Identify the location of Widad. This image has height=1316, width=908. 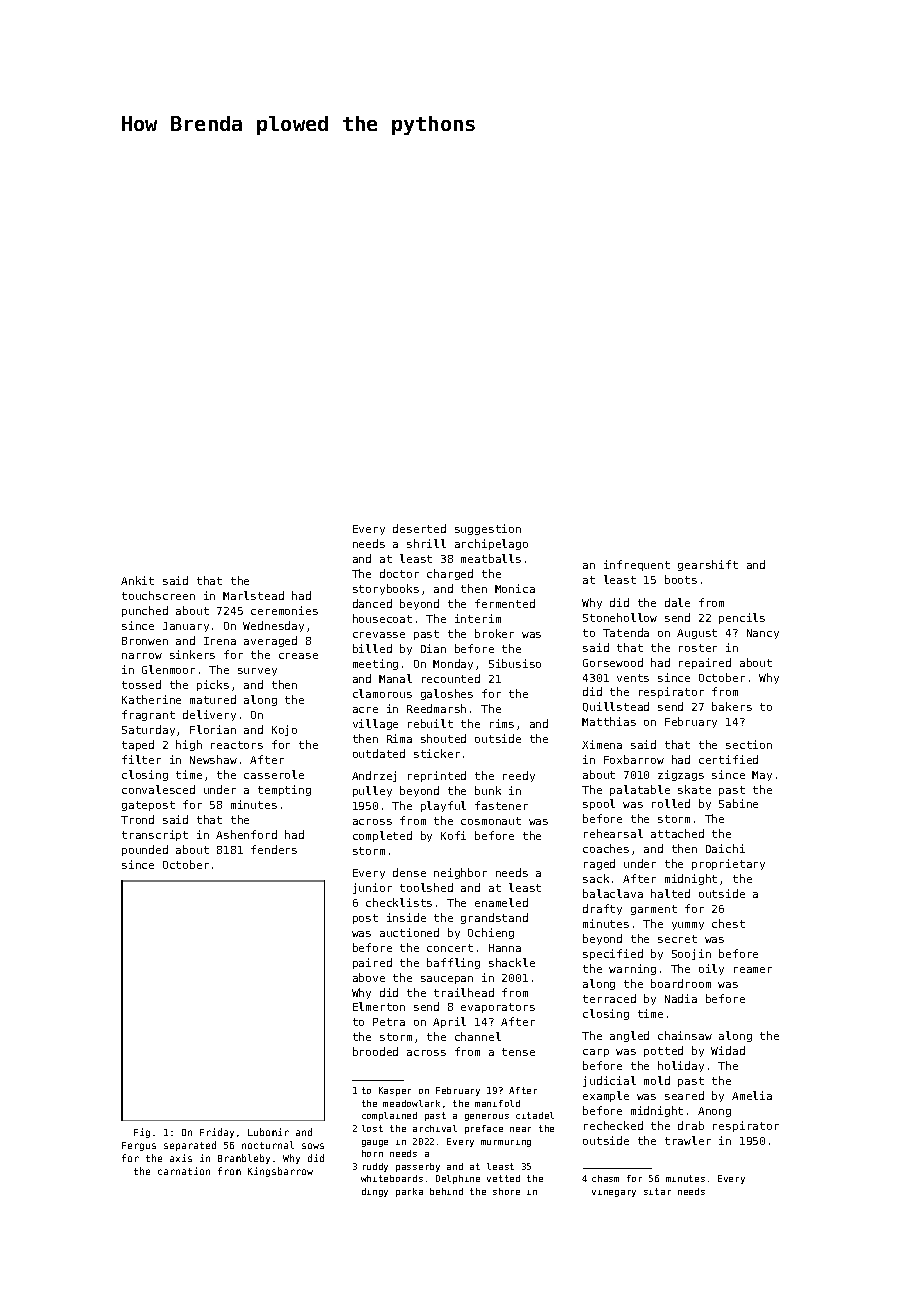
(728, 1050).
